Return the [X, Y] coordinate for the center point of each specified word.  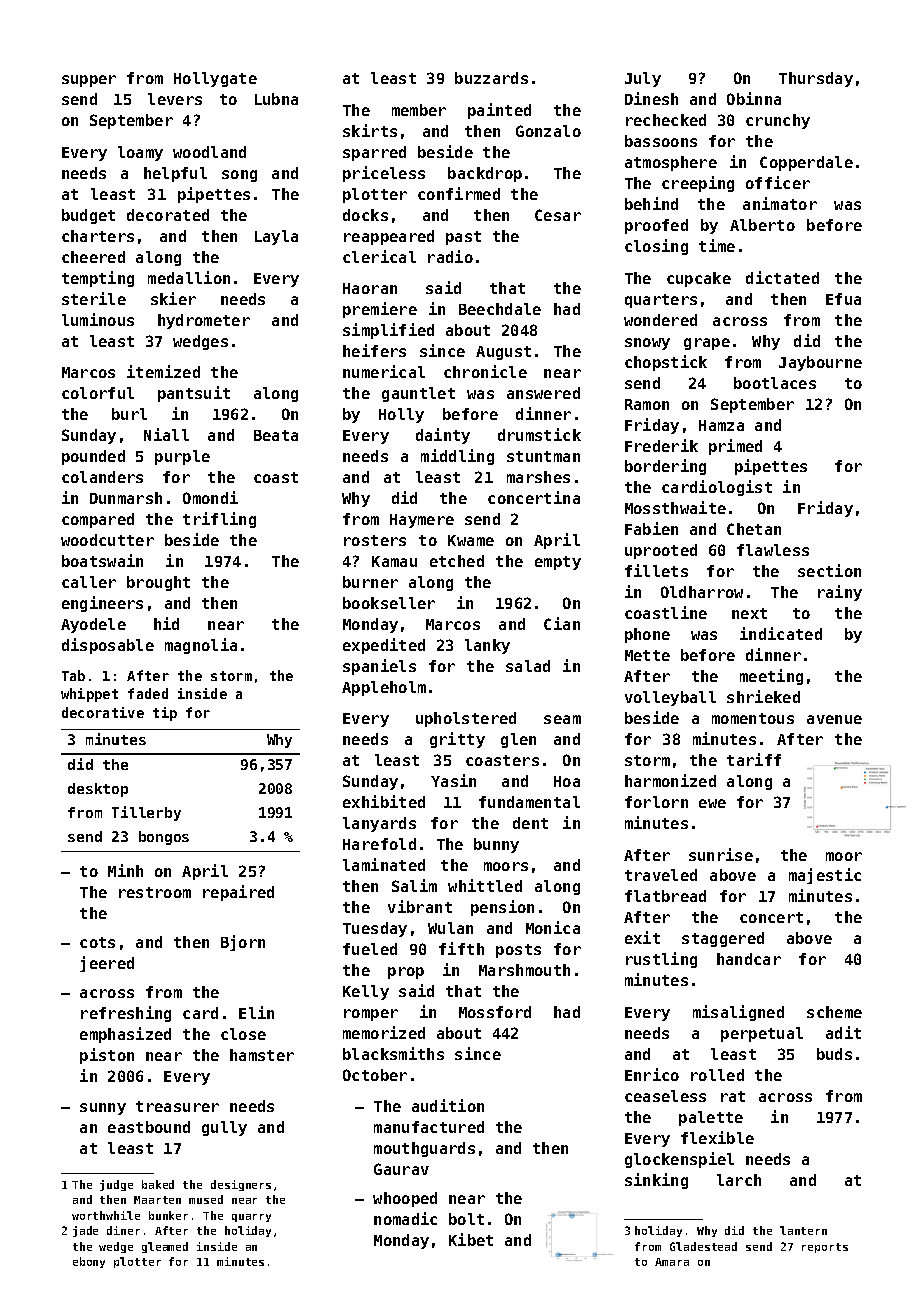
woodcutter [107, 540]
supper [89, 81]
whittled [485, 885]
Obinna [754, 98]
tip [165, 714]
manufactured [429, 1127]
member [419, 110]
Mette [647, 655]
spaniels [379, 667]
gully [224, 1128]
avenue [834, 719]
